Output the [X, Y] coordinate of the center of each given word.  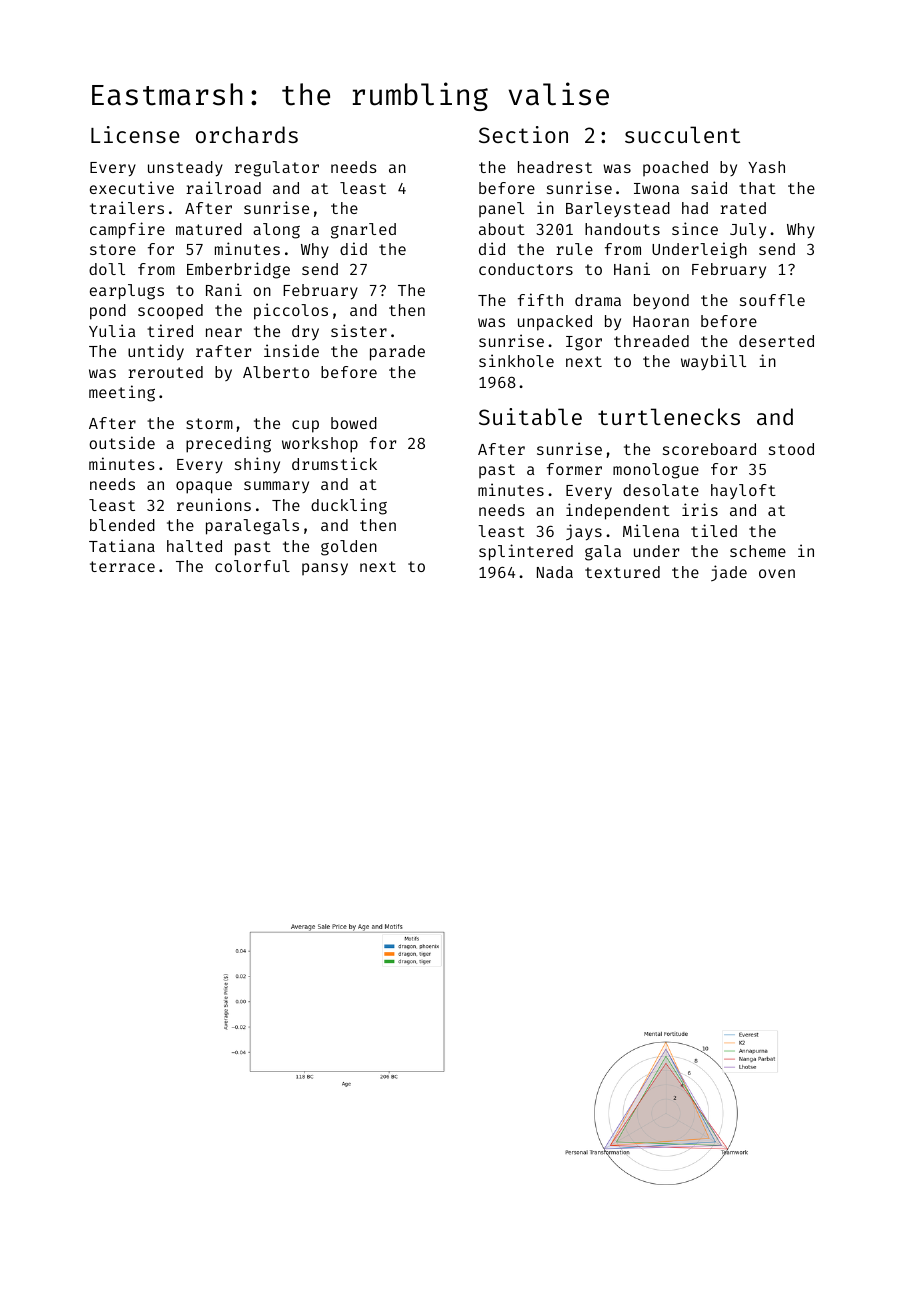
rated [743, 208]
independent [618, 511]
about [502, 229]
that [757, 188]
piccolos [291, 311]
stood [791, 449]
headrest [555, 167]
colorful [252, 566]
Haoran [661, 321]
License [135, 134]
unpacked [555, 323]
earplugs [127, 292]
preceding [228, 444]
